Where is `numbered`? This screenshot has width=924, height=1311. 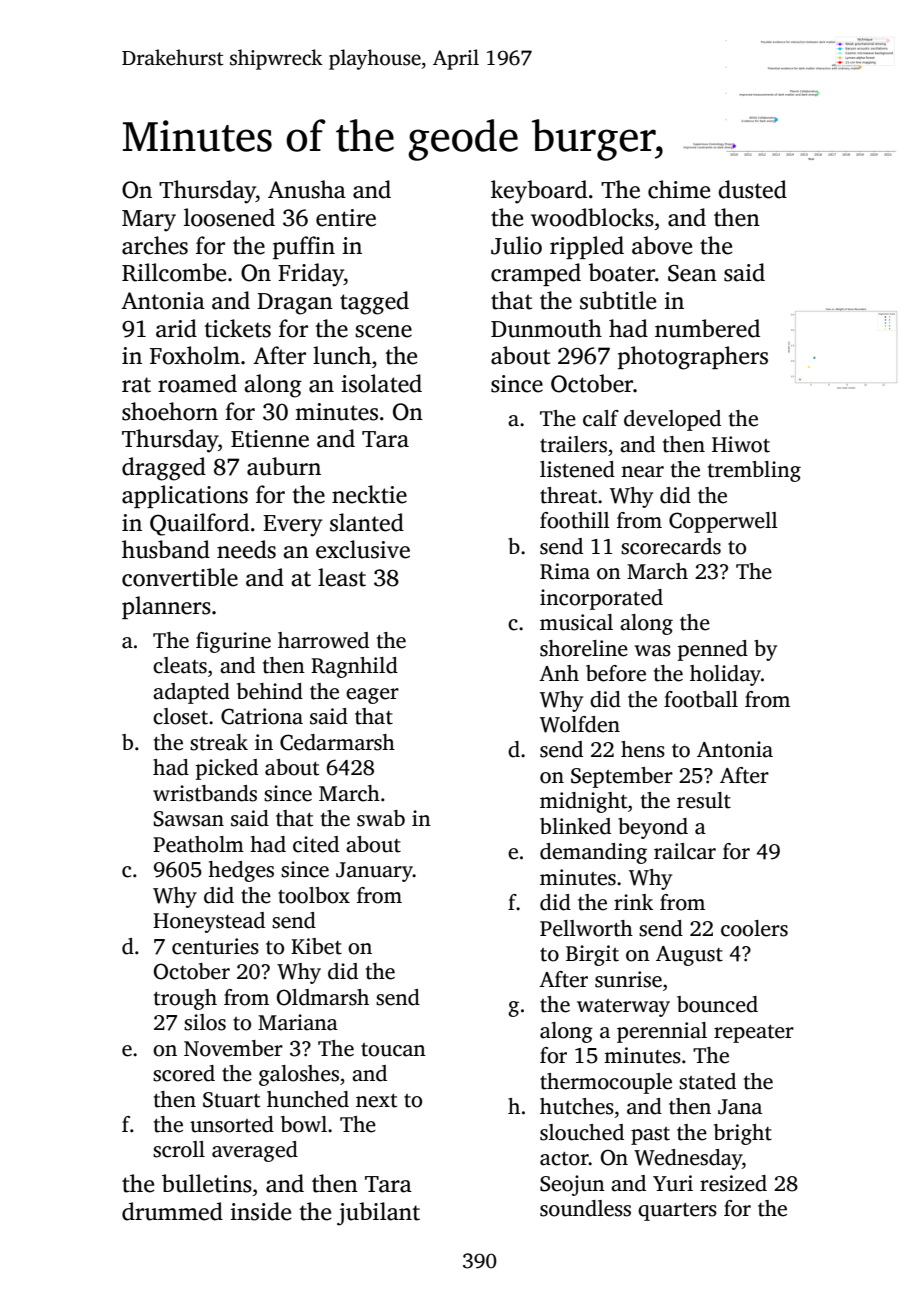 numbered is located at coordinates (707, 328).
